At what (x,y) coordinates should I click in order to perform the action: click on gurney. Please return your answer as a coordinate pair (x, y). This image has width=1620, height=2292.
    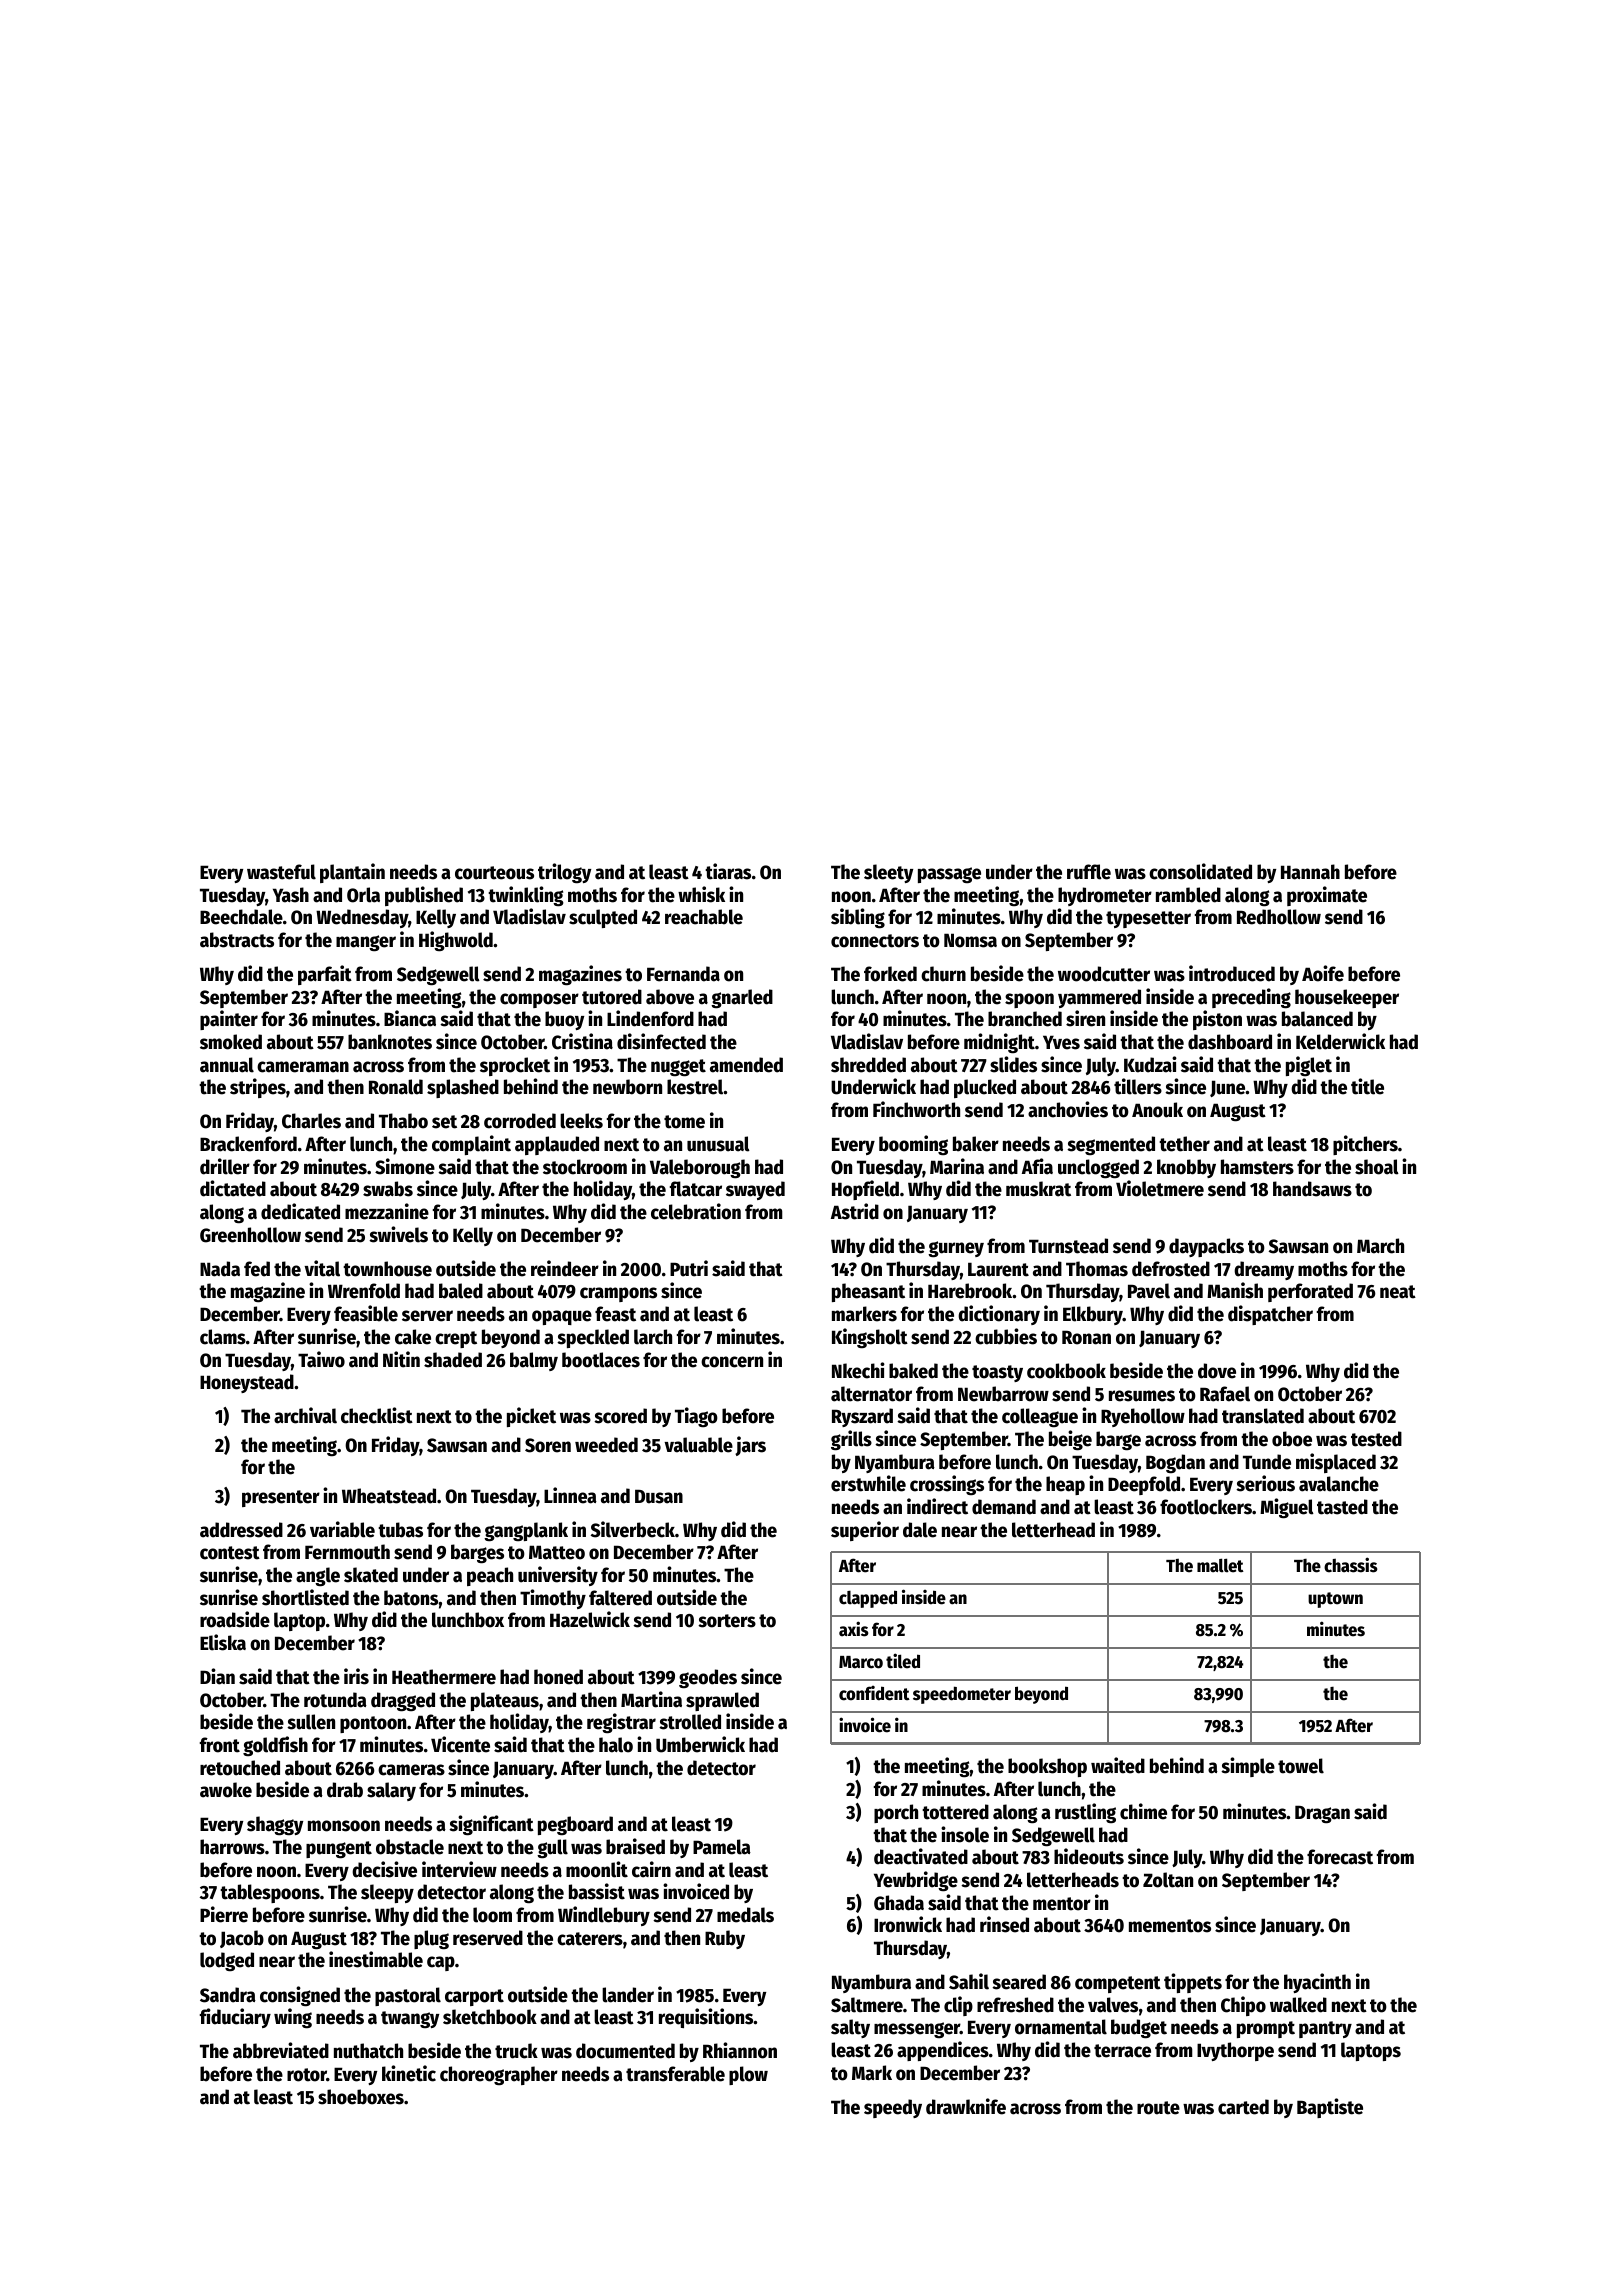
    Looking at the image, I should click on (956, 1249).
